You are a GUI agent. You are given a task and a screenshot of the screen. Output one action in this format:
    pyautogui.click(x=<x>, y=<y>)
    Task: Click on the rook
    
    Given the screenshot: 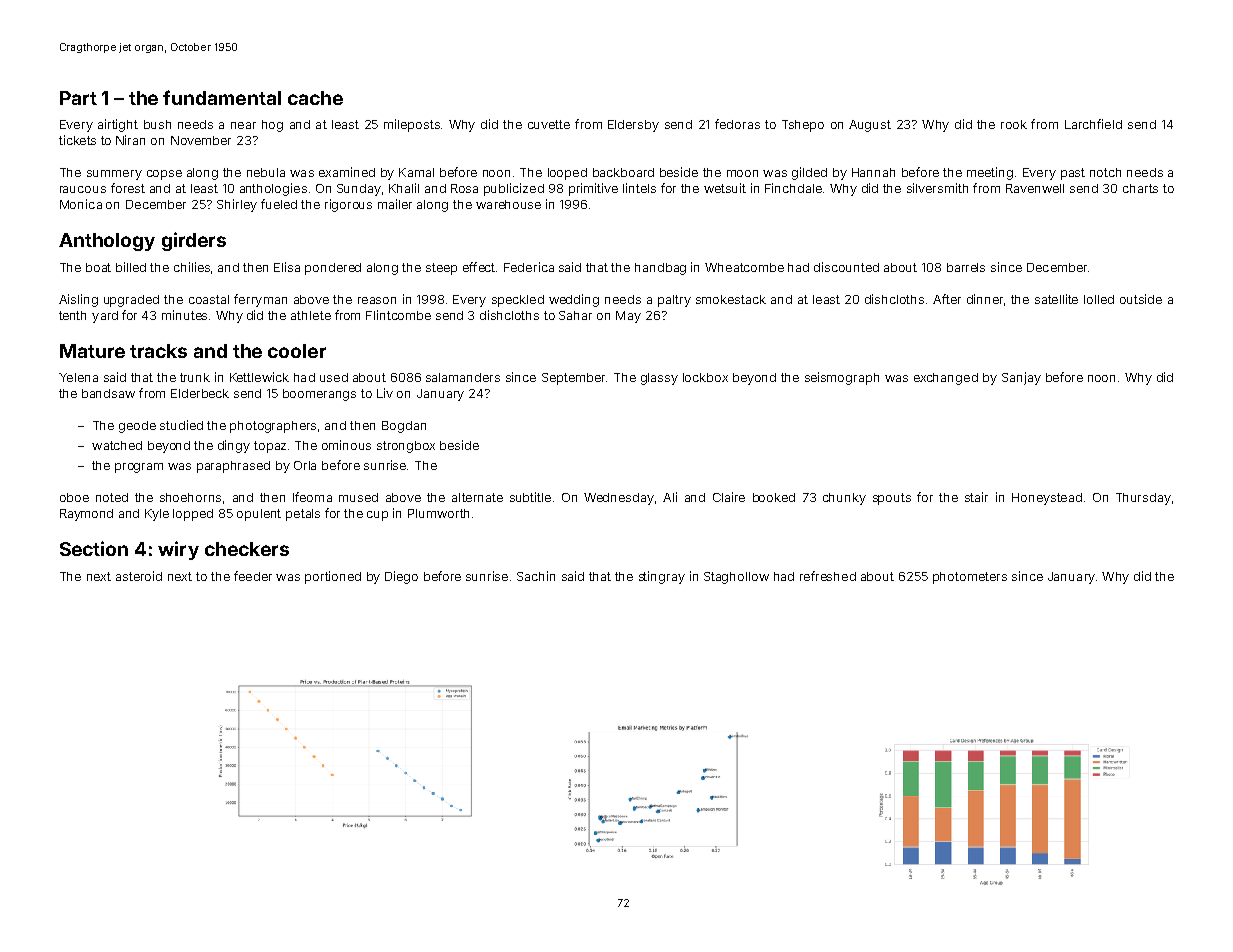 What is the action you would take?
    pyautogui.click(x=1014, y=124)
